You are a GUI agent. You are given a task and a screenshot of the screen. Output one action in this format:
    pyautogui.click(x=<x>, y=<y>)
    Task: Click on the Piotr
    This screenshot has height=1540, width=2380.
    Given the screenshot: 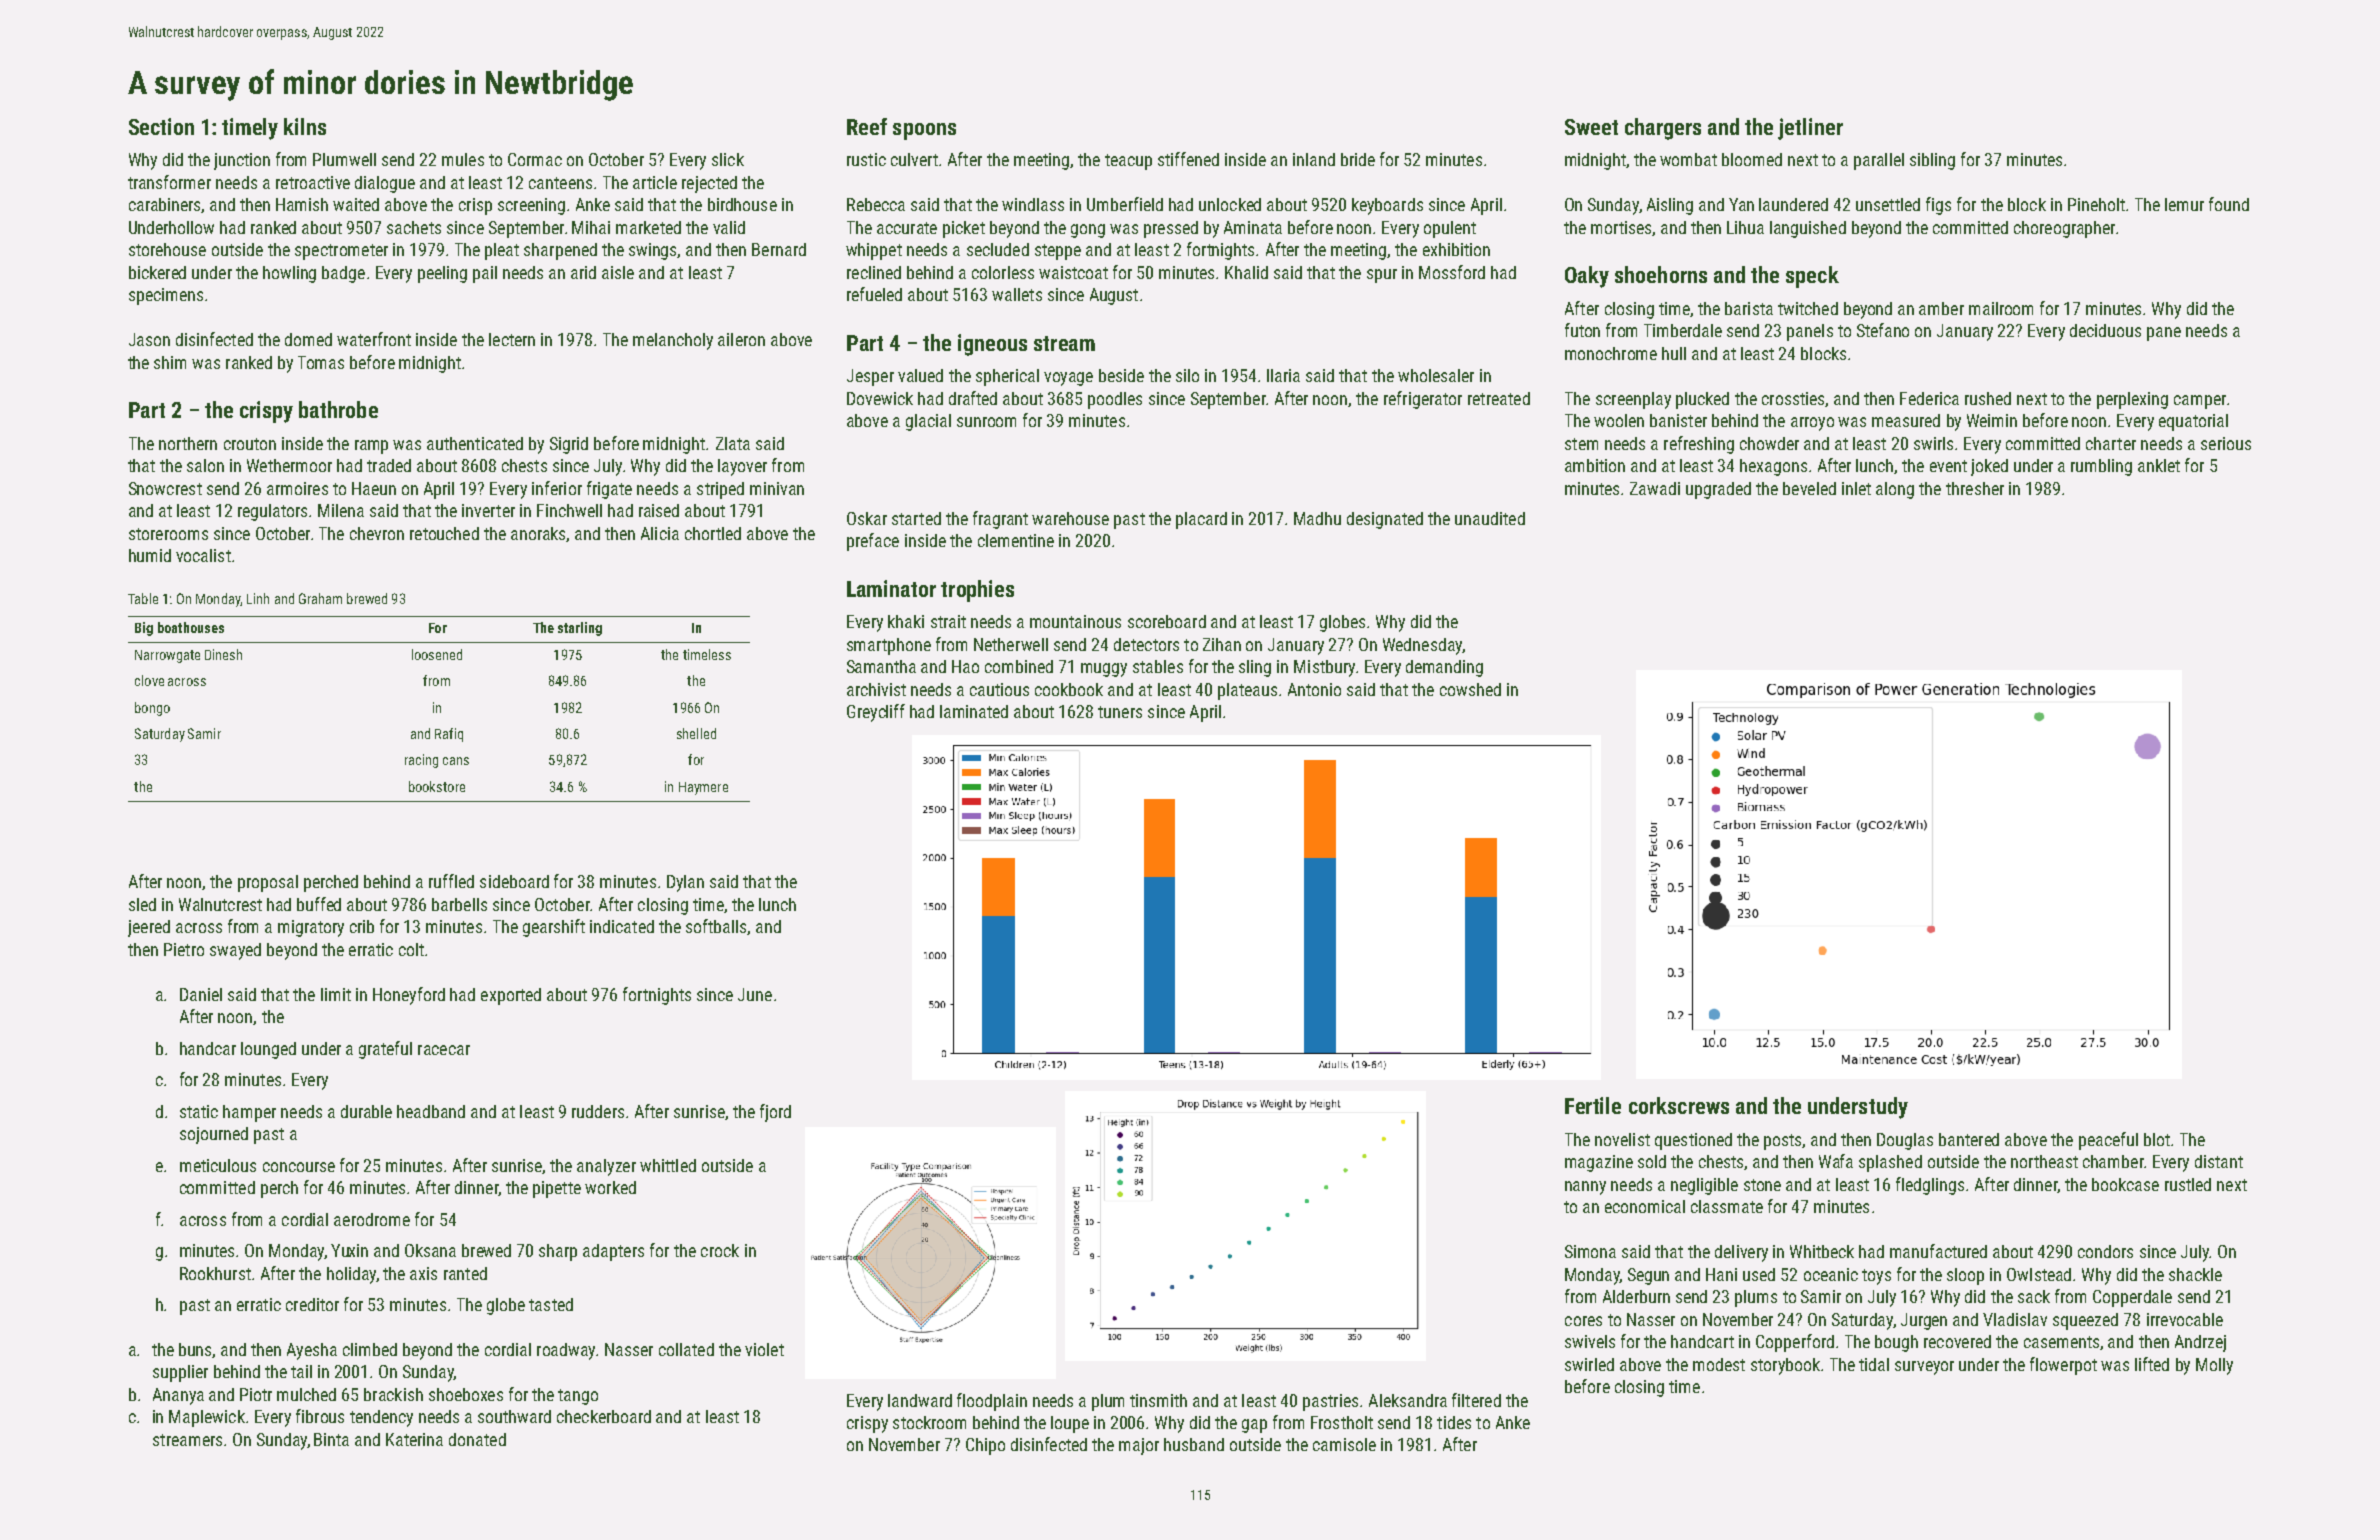 What is the action you would take?
    pyautogui.click(x=256, y=1394)
